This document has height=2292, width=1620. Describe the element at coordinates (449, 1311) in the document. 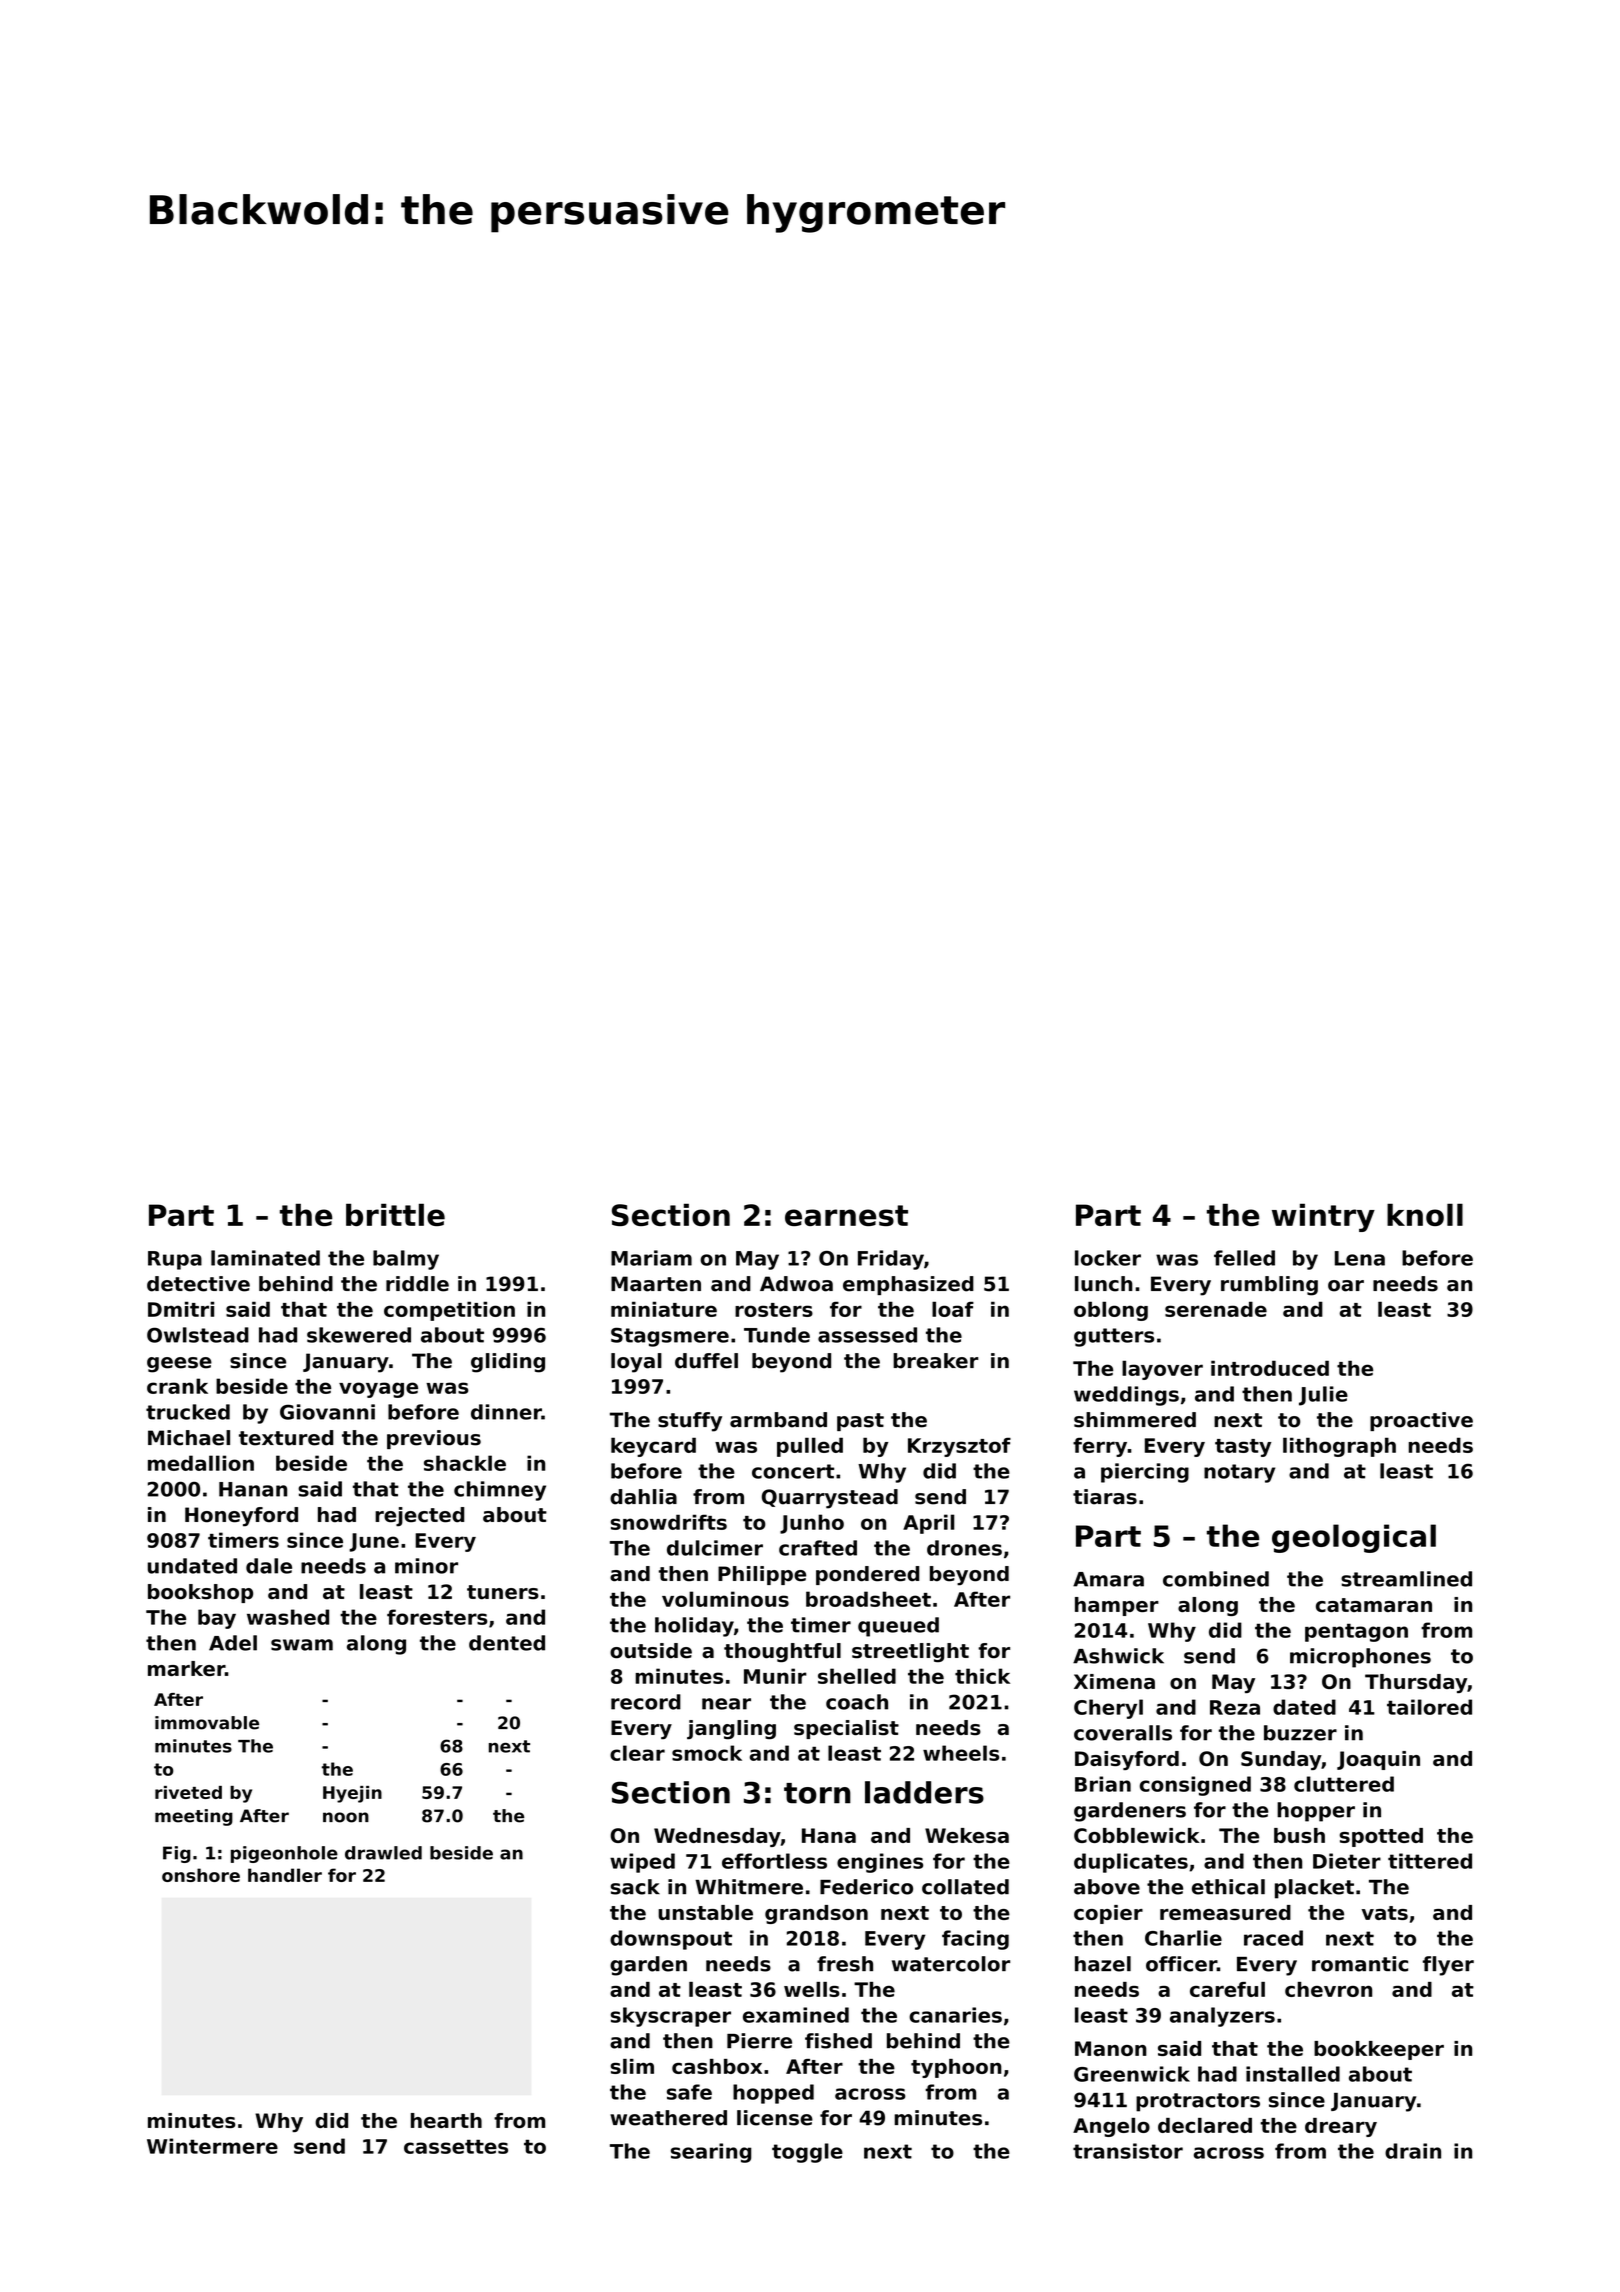

I see `competition` at that location.
